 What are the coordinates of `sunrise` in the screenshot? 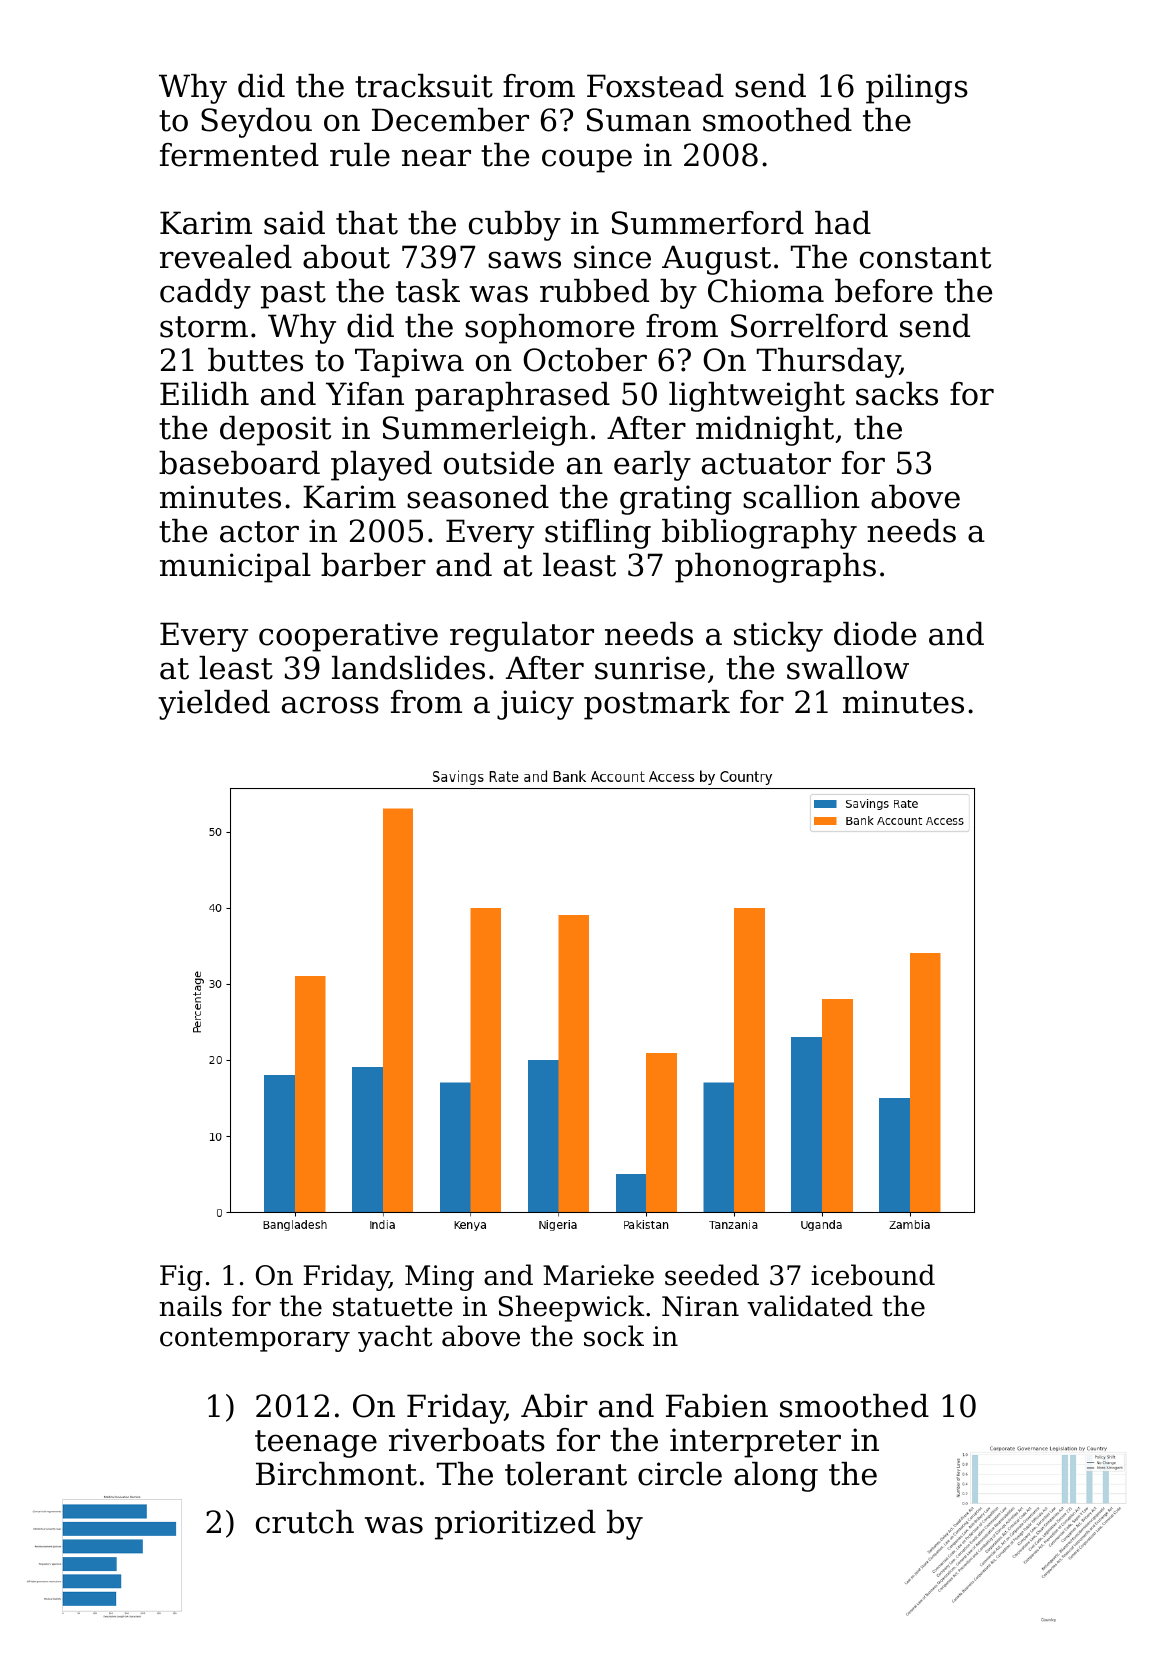 It's located at (650, 668).
